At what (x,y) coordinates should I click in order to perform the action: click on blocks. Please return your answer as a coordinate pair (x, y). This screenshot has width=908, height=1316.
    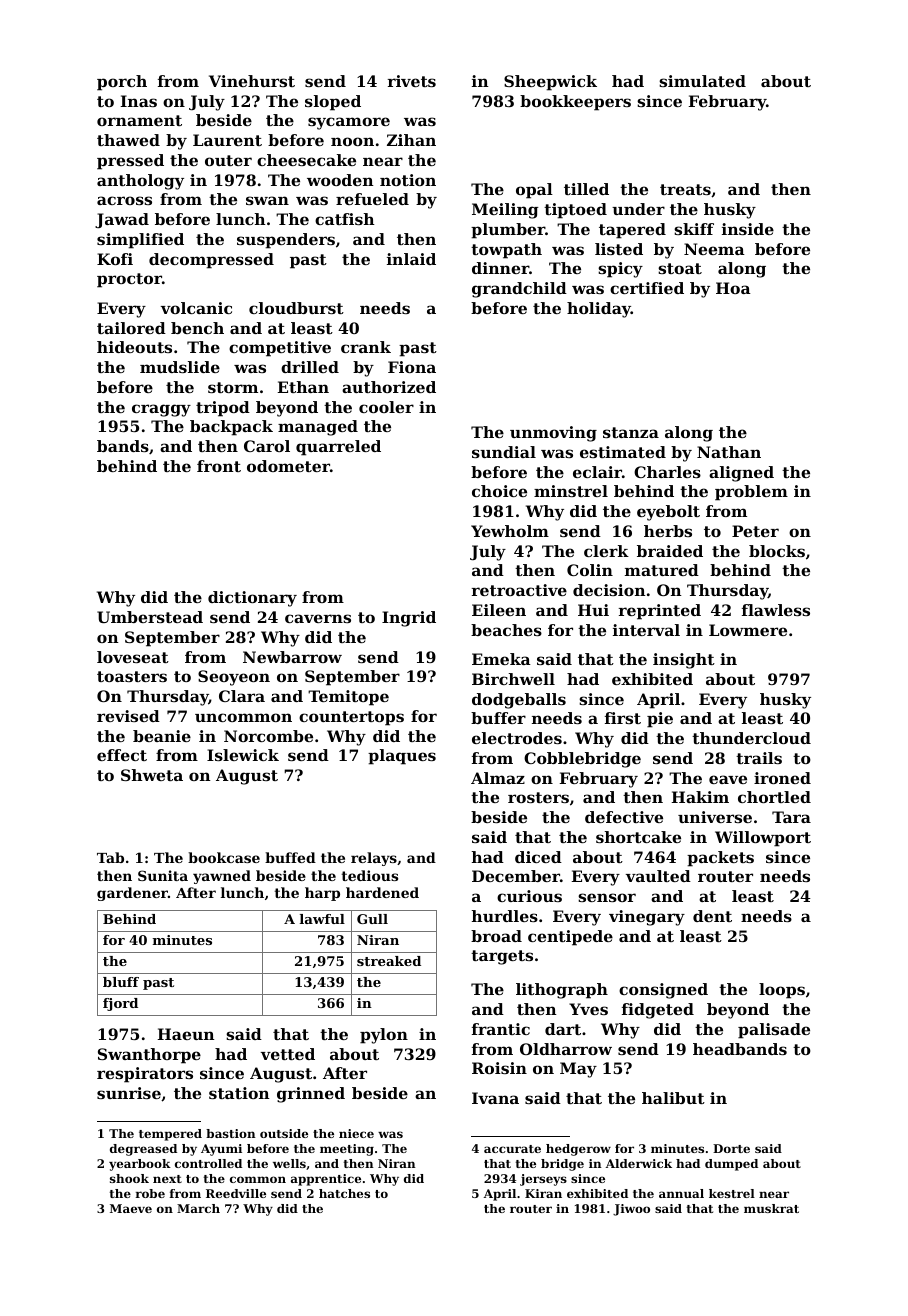
    Looking at the image, I should click on (777, 551).
